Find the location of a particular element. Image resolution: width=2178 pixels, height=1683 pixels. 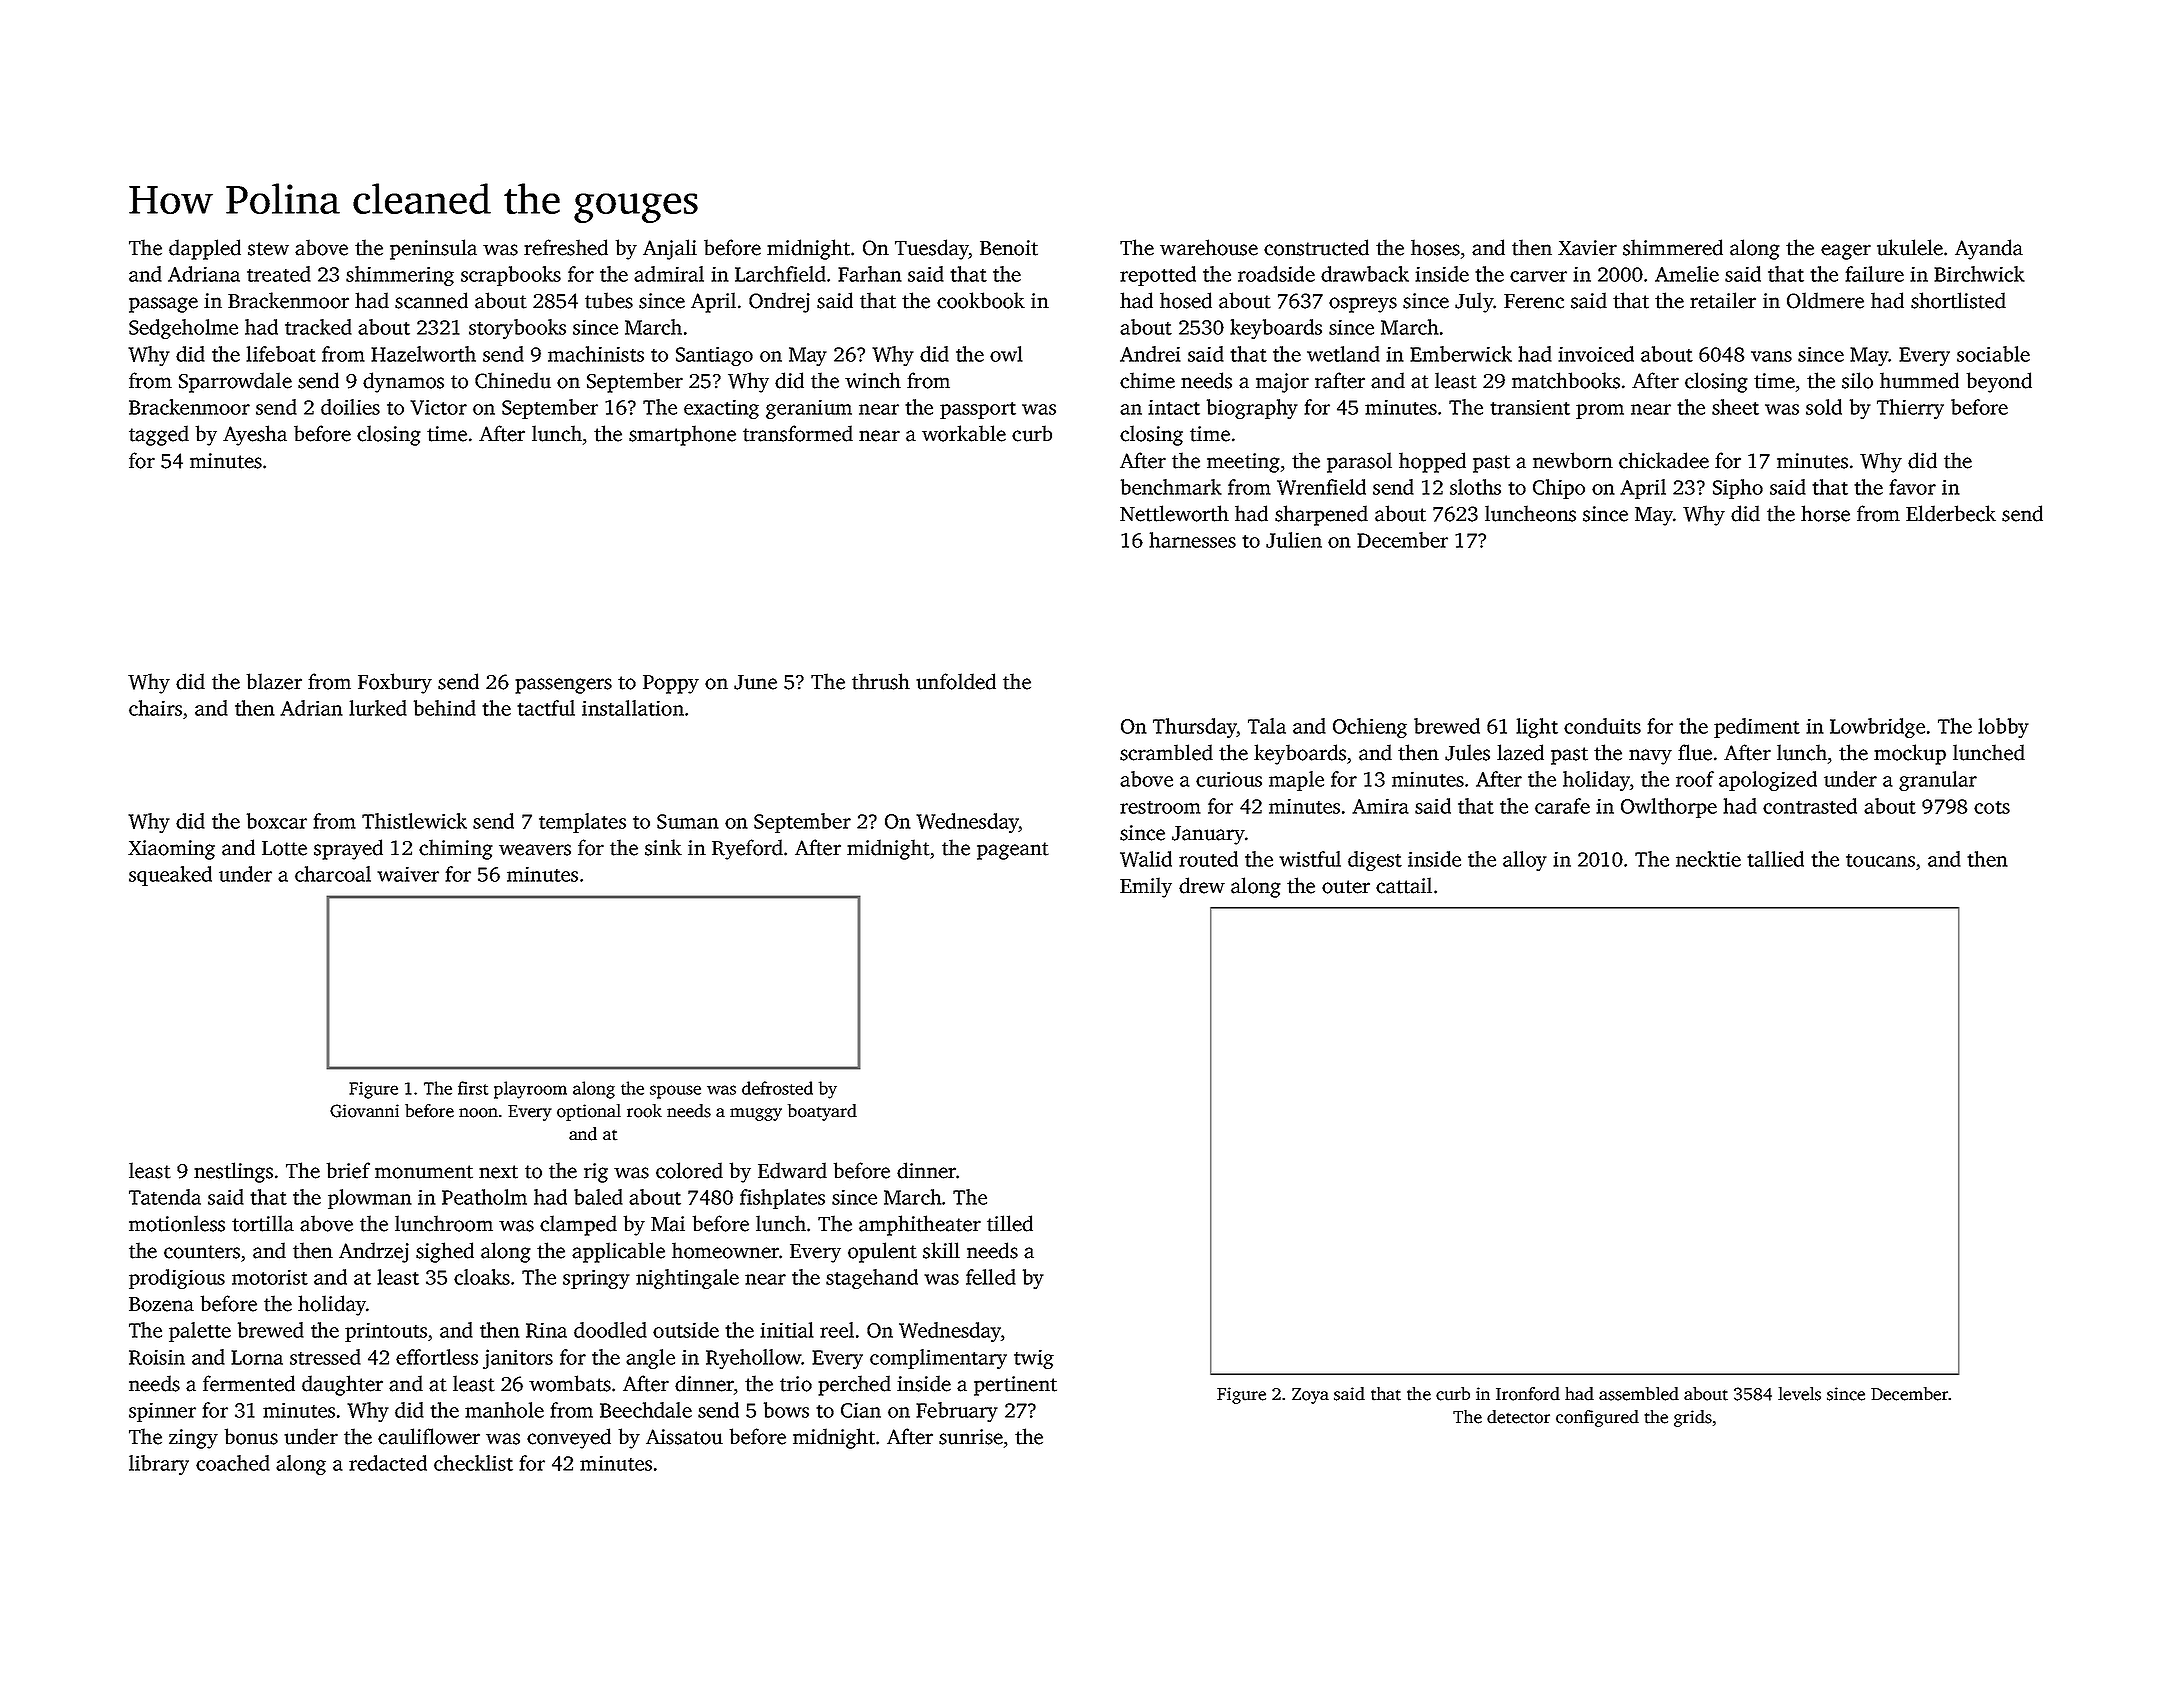

refreshed is located at coordinates (566, 247).
